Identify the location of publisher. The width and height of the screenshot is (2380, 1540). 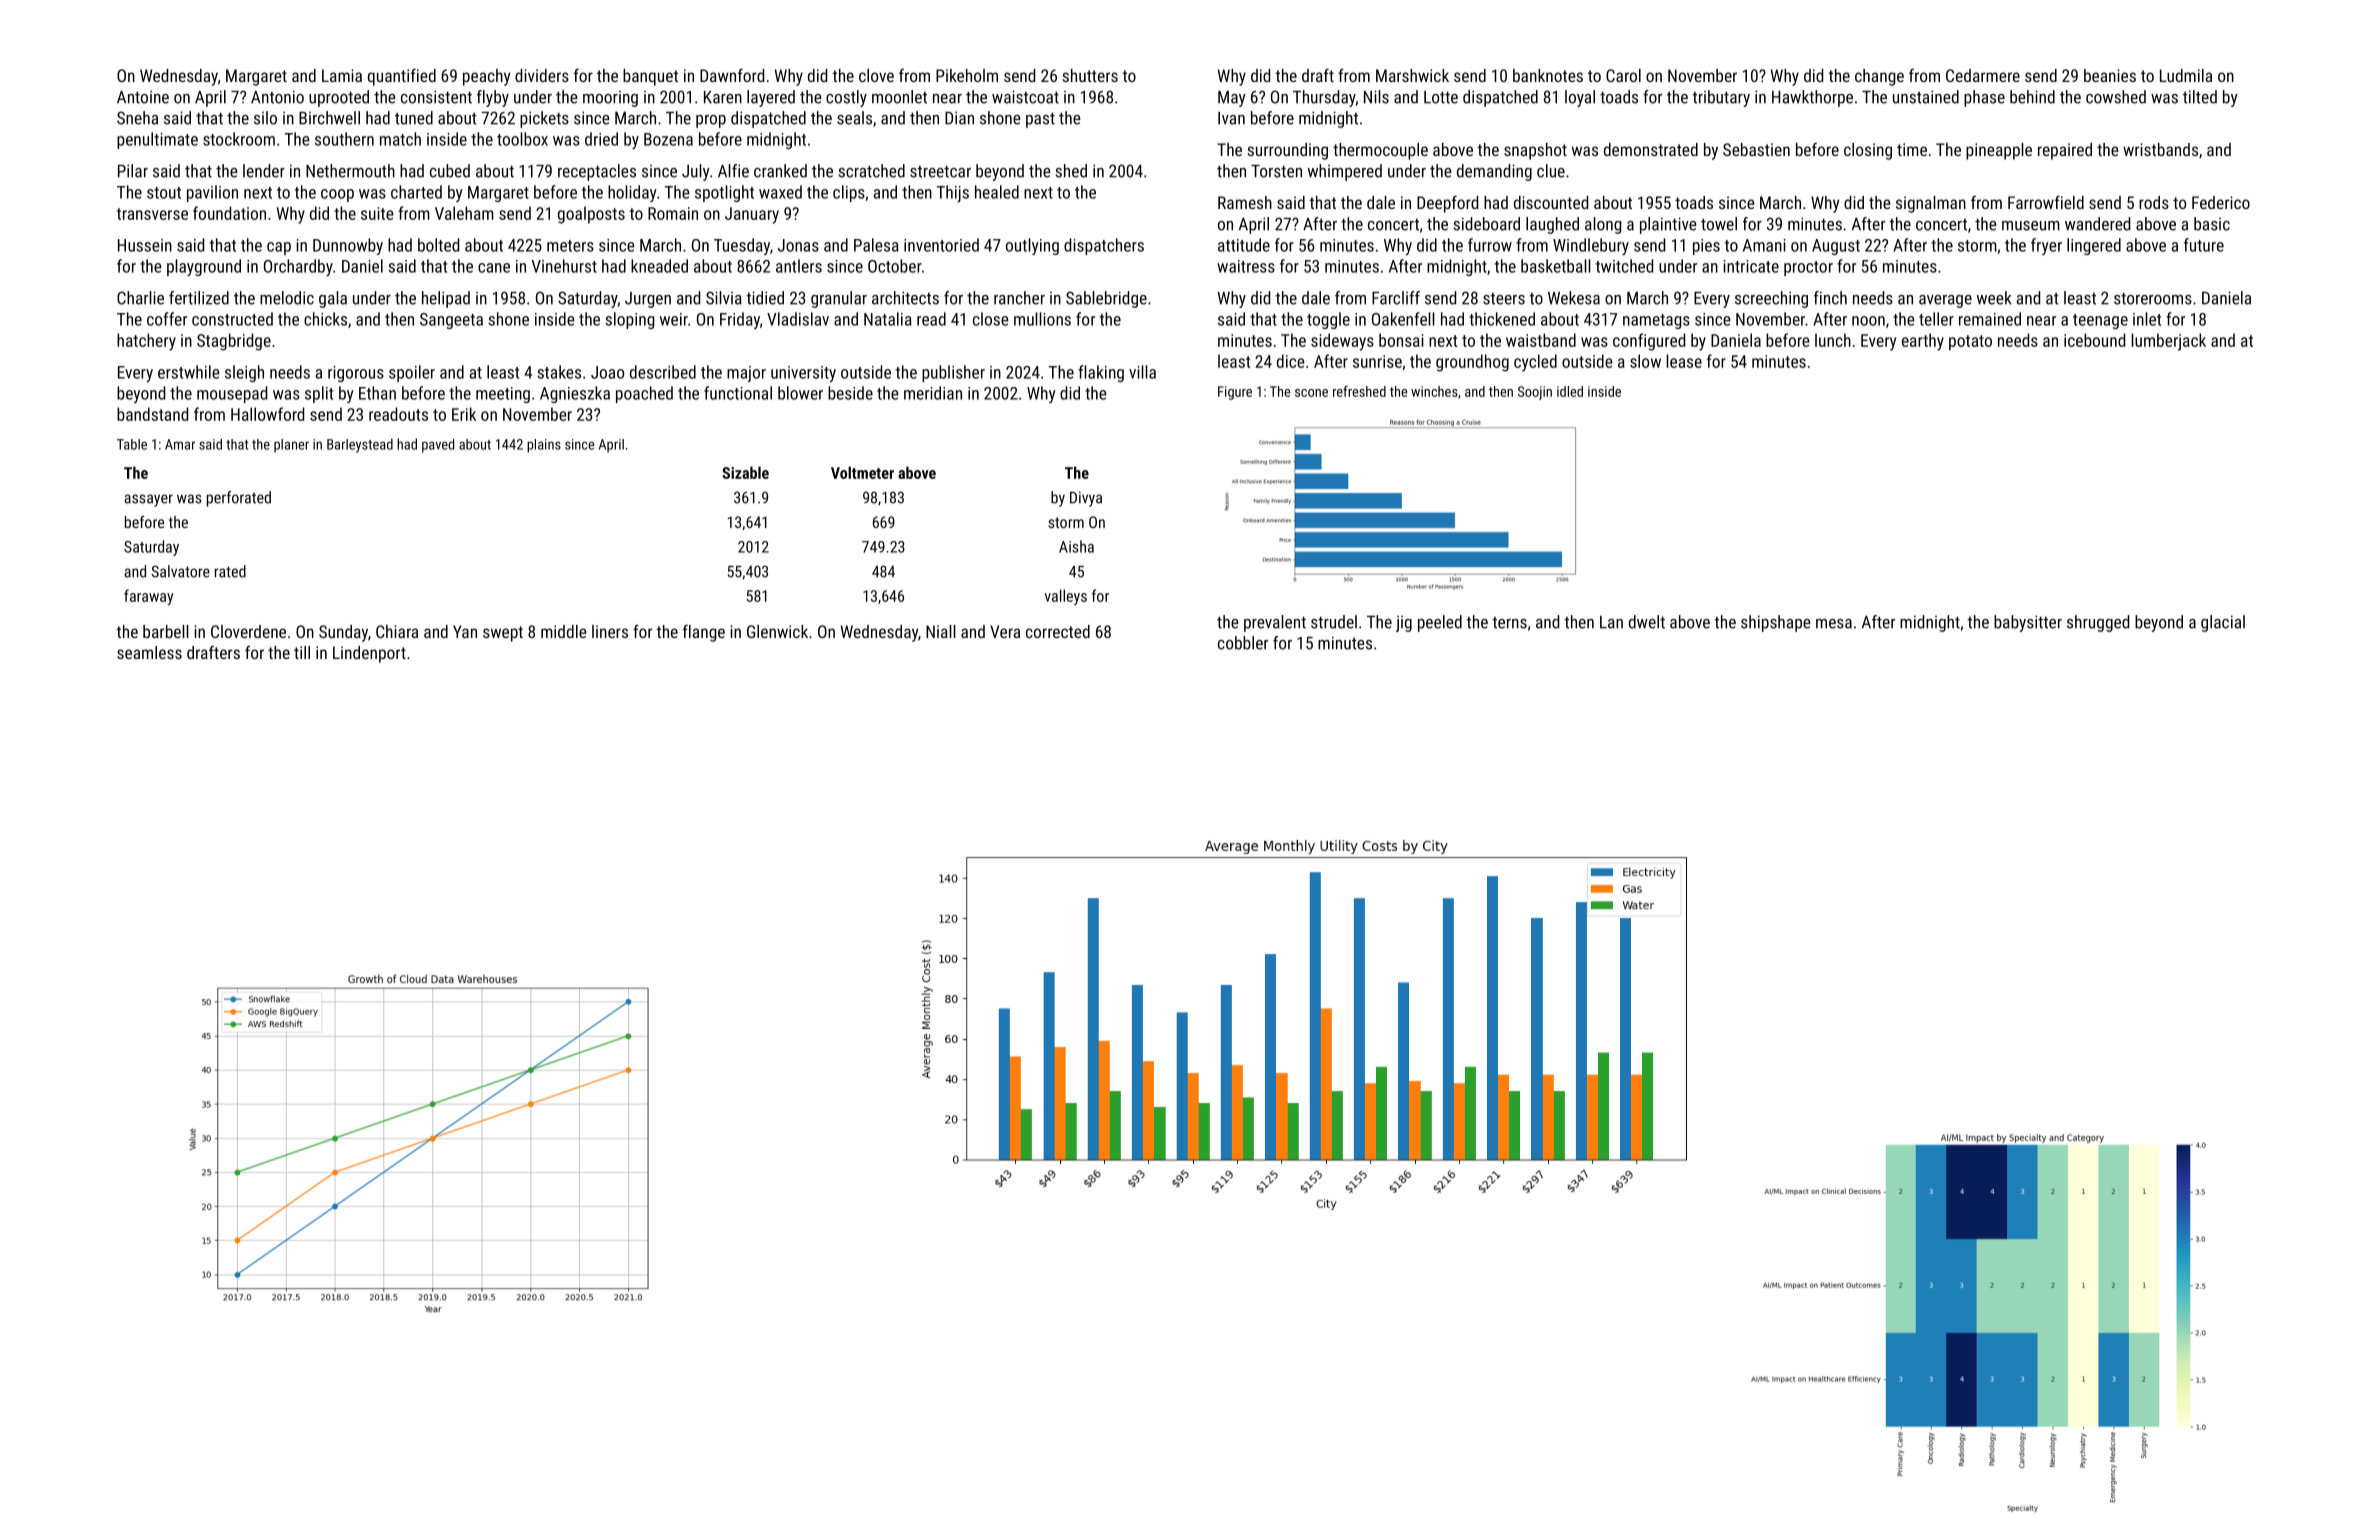
(953, 373).
